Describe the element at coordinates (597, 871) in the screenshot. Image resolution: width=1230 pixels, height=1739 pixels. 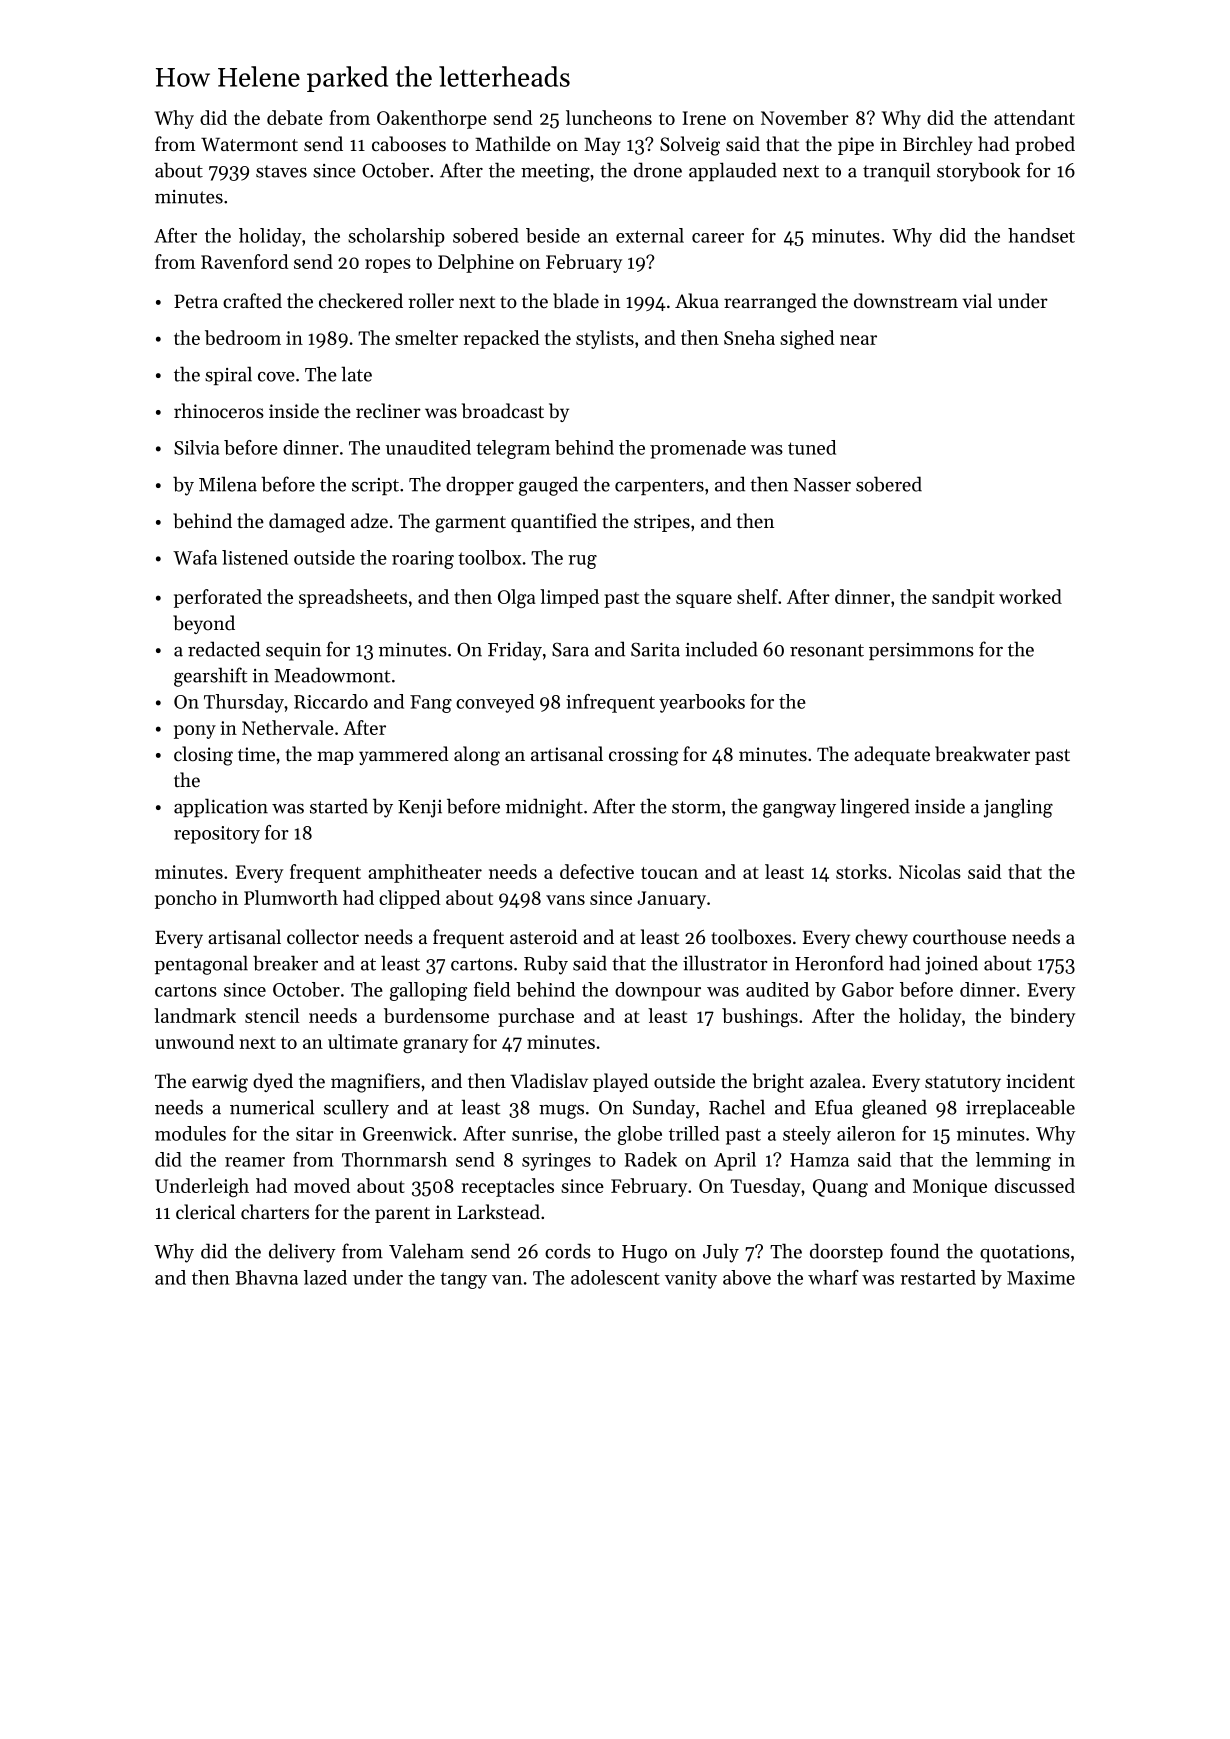
I see `defective` at that location.
